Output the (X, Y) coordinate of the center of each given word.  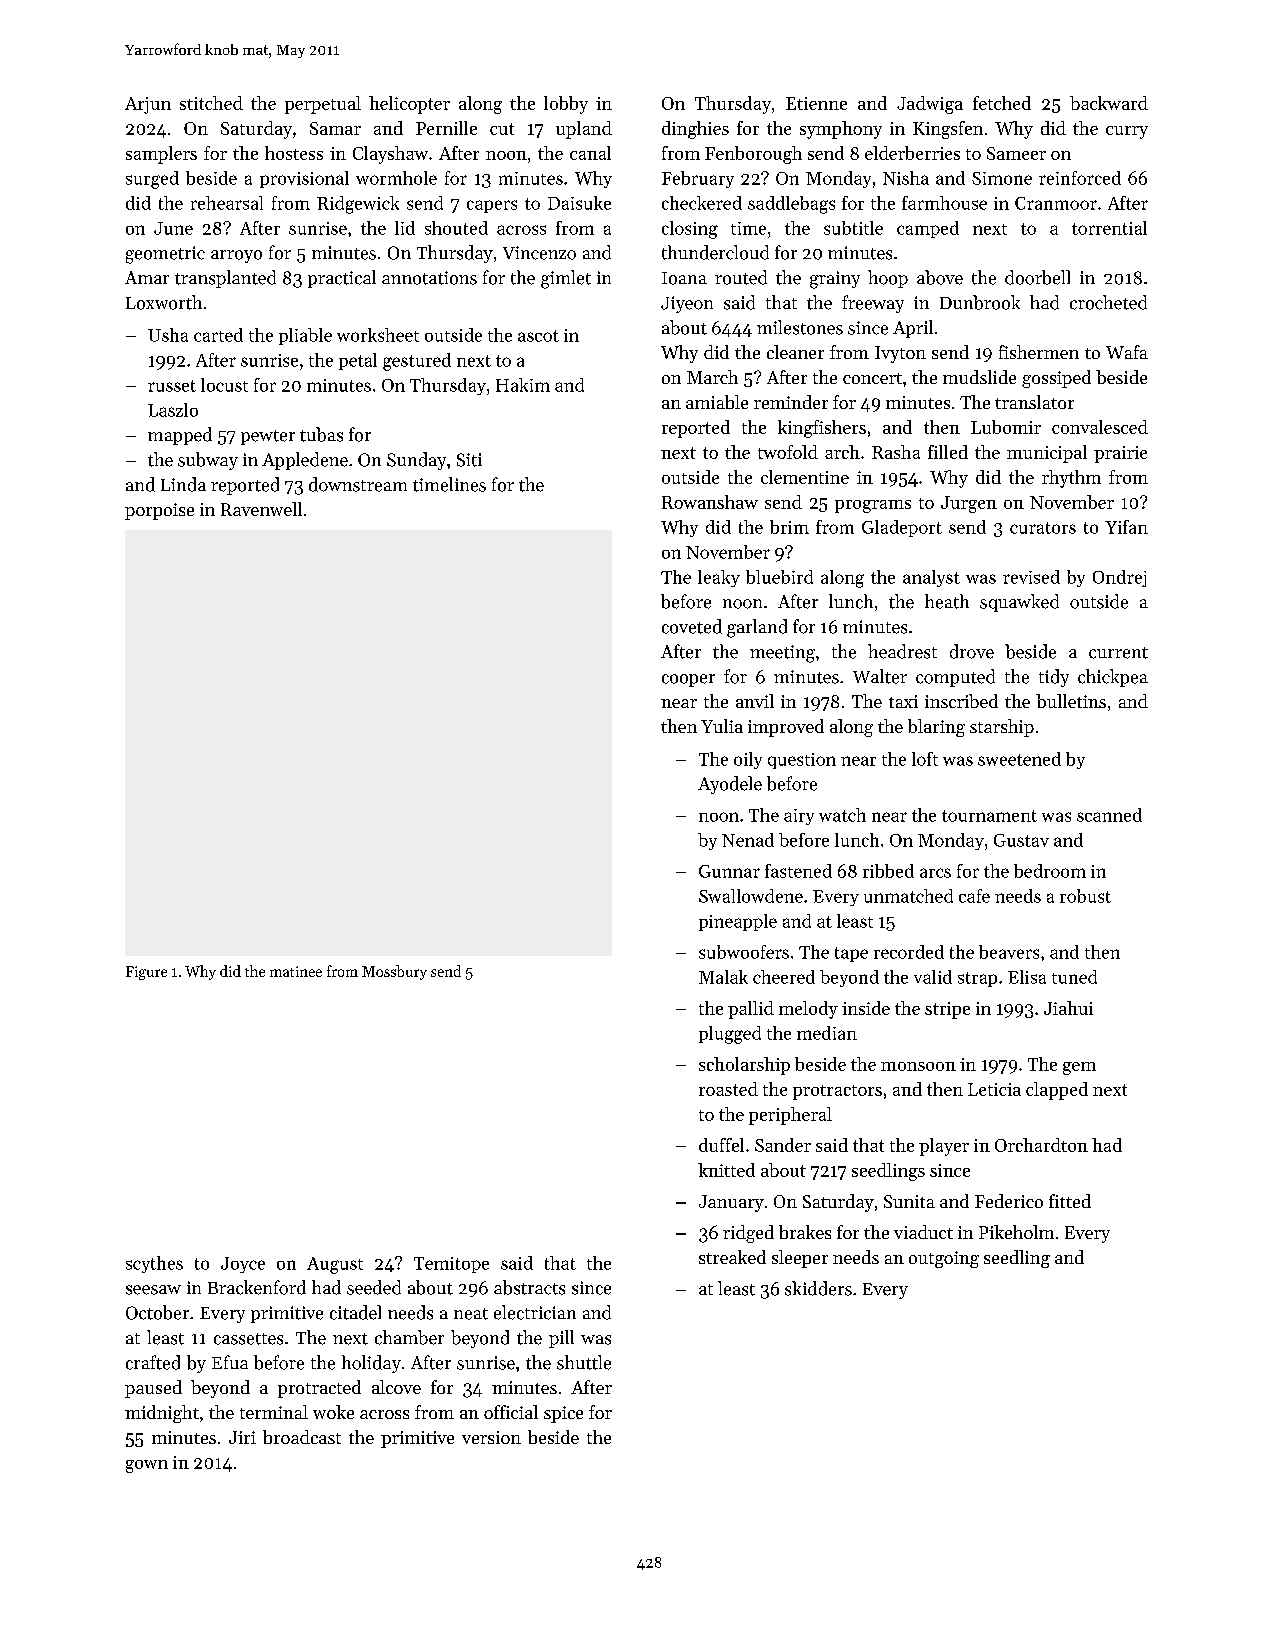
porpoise (159, 511)
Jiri (242, 1437)
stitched (211, 103)
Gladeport (902, 528)
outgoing (944, 1259)
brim (789, 527)
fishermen (1039, 352)
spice (563, 1414)
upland (584, 130)
